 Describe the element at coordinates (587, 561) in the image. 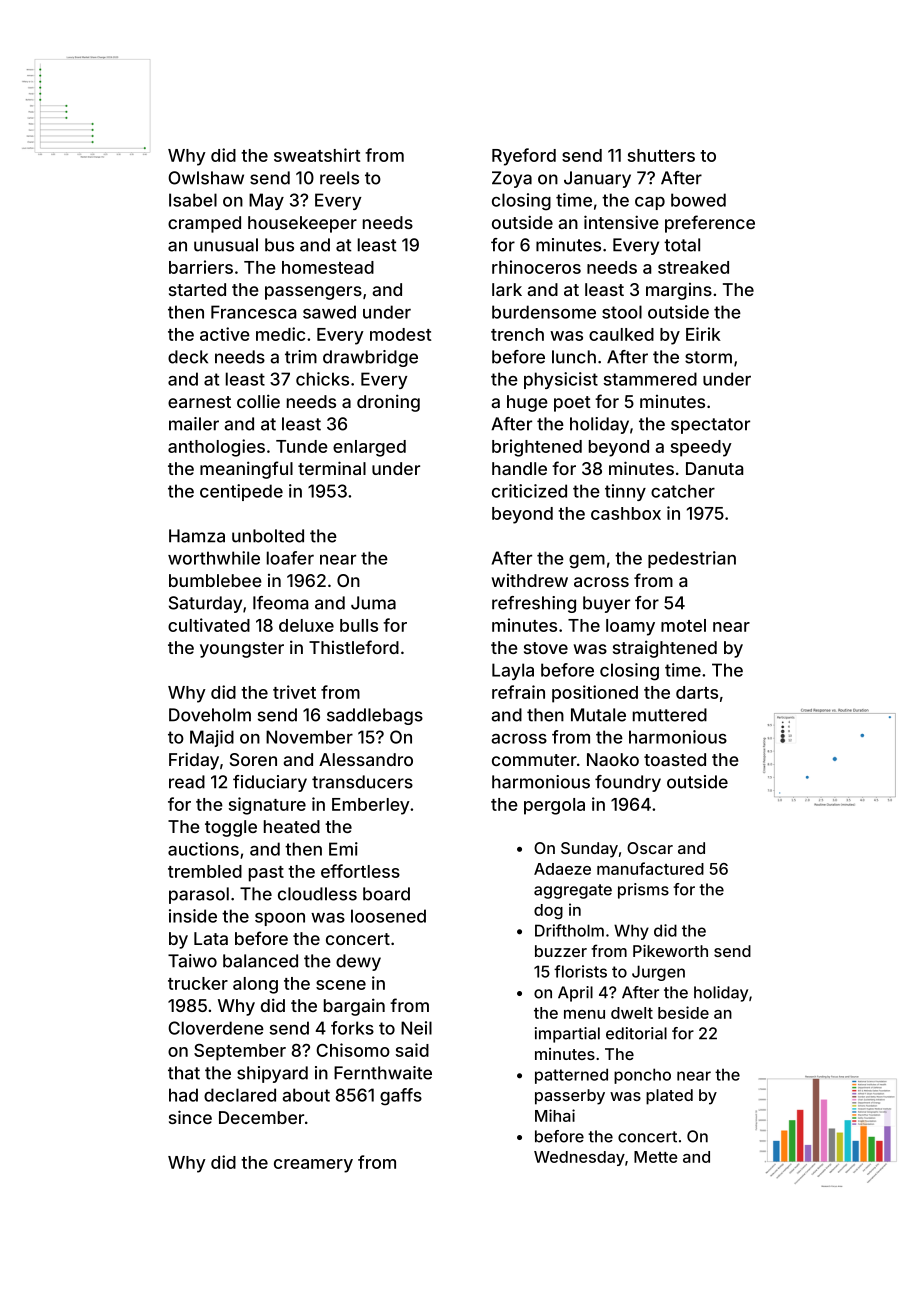

I see `gem` at that location.
